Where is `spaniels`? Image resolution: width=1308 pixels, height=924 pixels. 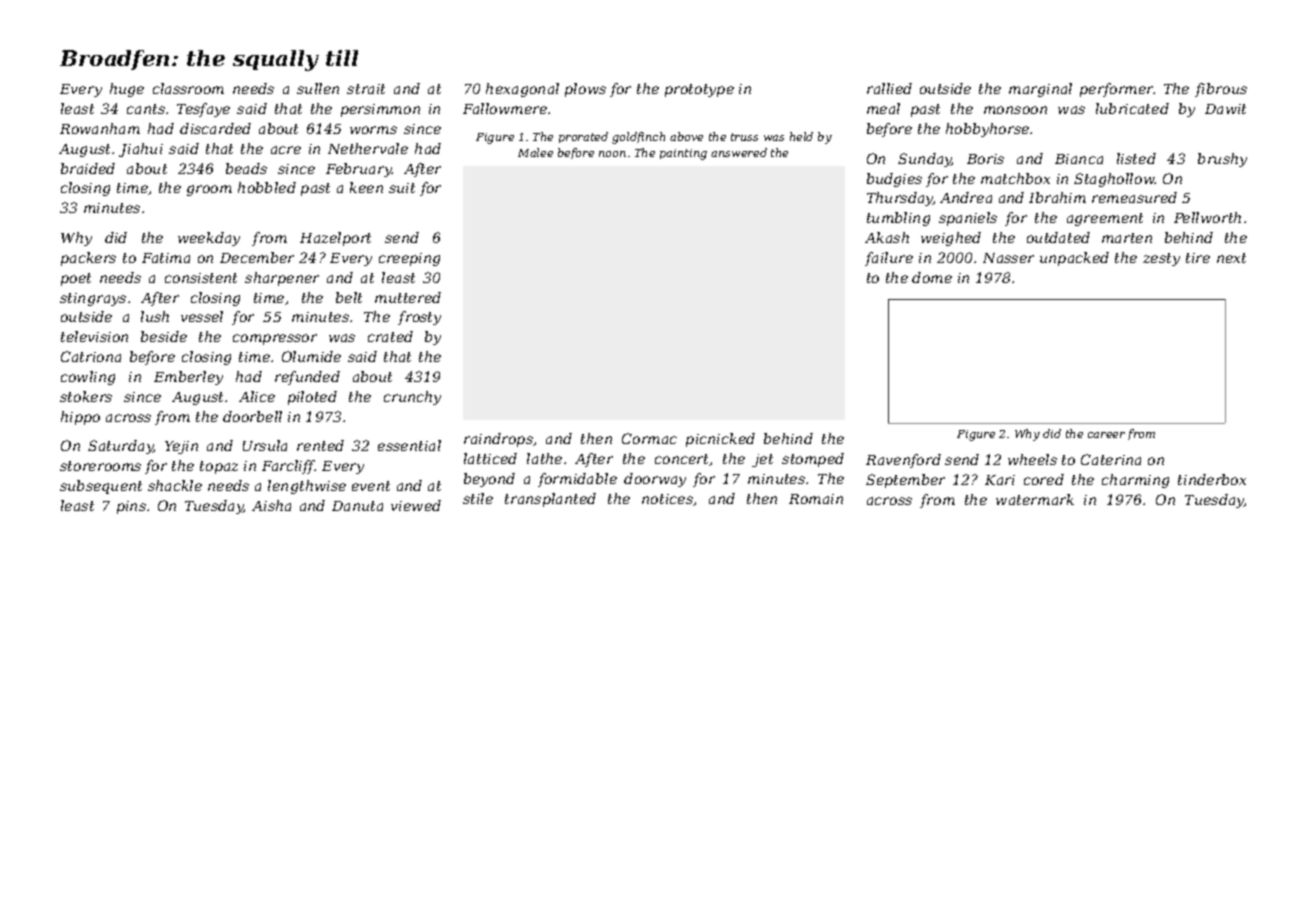
spaniels is located at coordinates (968, 219).
